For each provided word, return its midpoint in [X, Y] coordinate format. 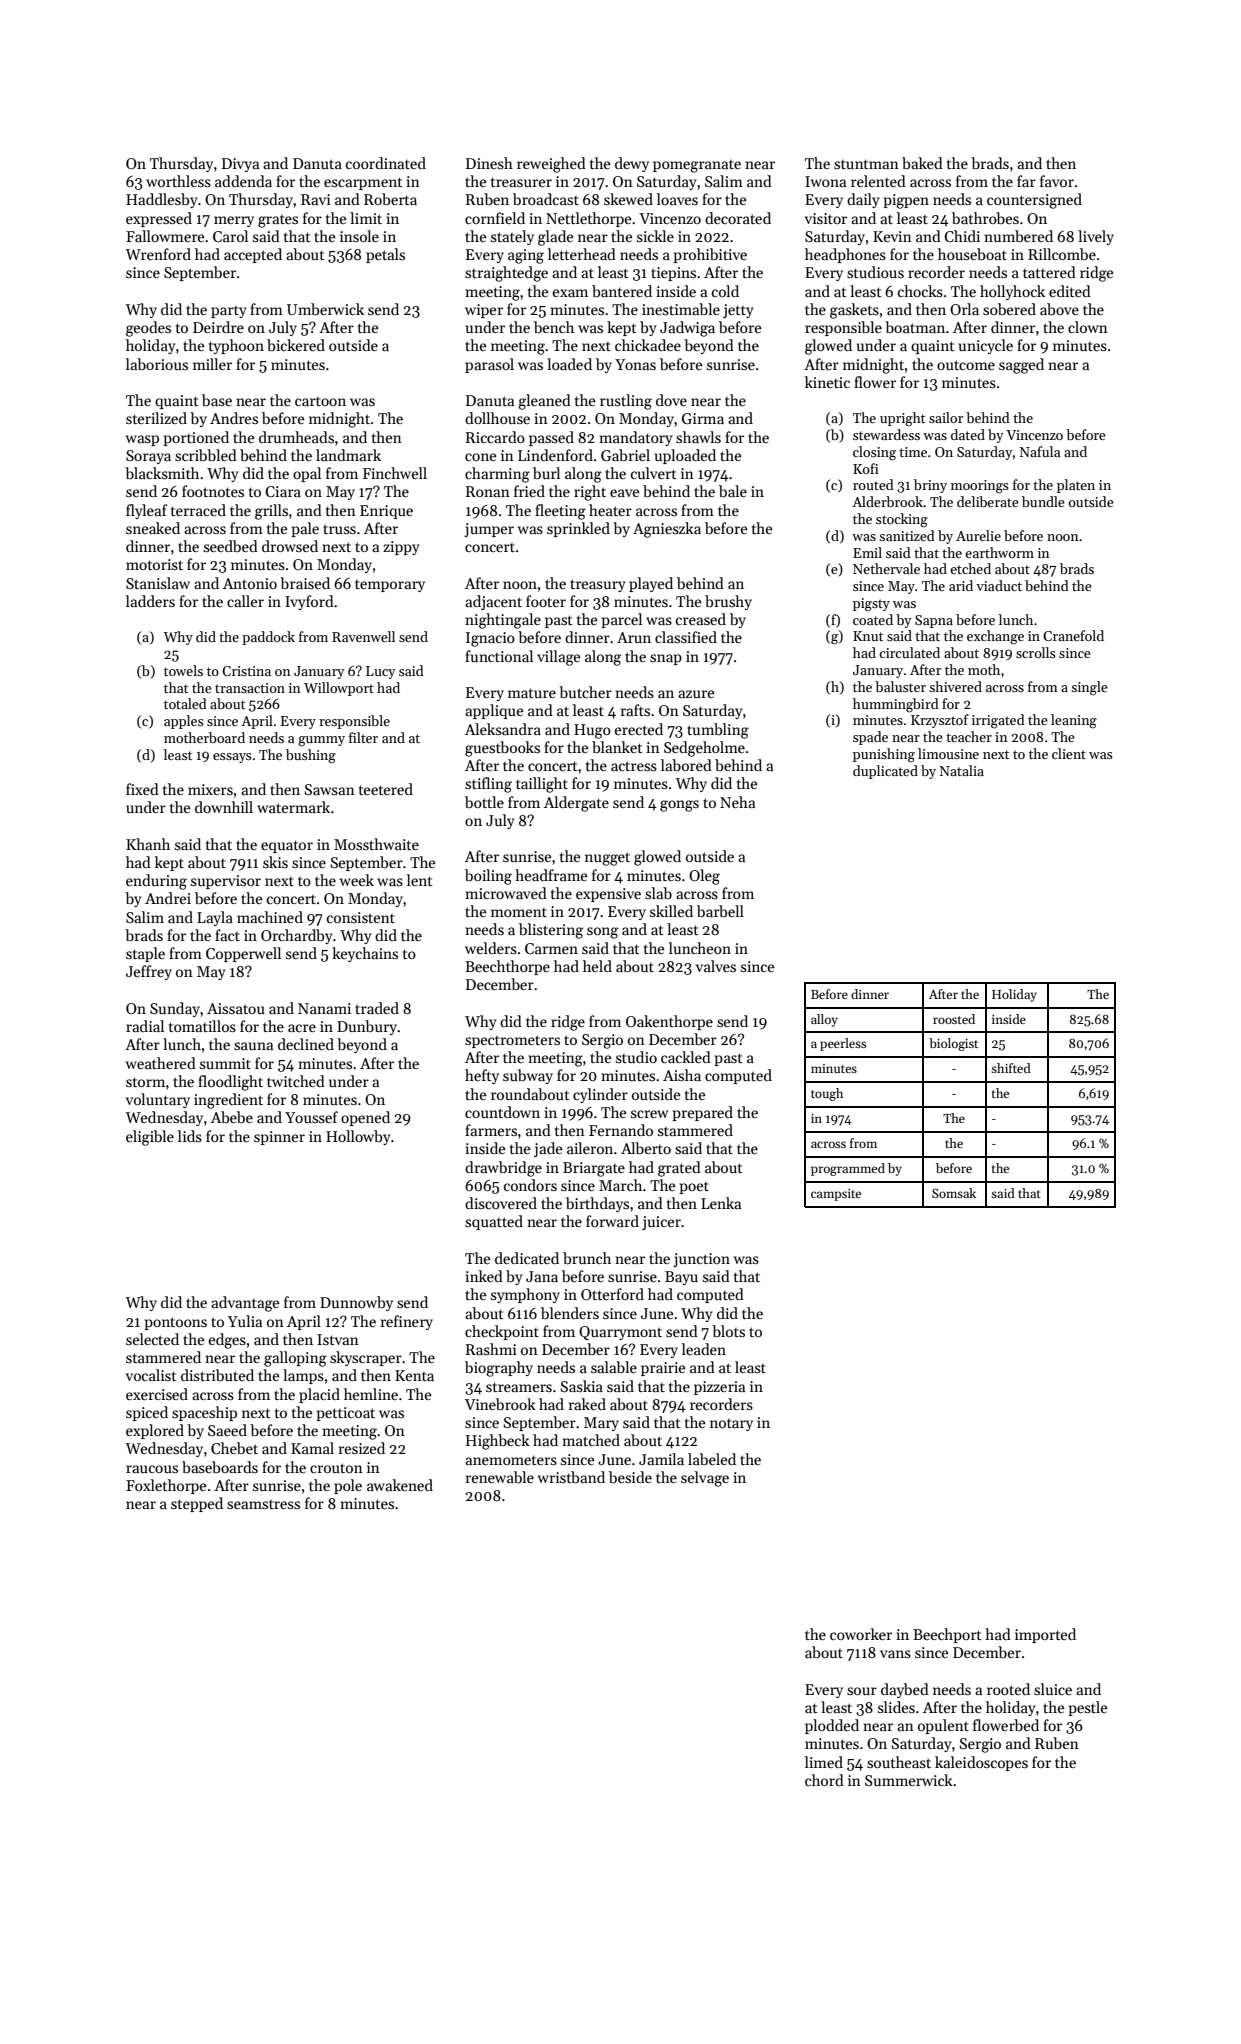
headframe [551, 875]
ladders [150, 601]
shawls [698, 437]
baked [922, 163]
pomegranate [697, 166]
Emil [867, 552]
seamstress [263, 1504]
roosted [954, 1019]
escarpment [363, 183]
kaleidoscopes [981, 1763]
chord [824, 1780]
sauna [253, 1046]
